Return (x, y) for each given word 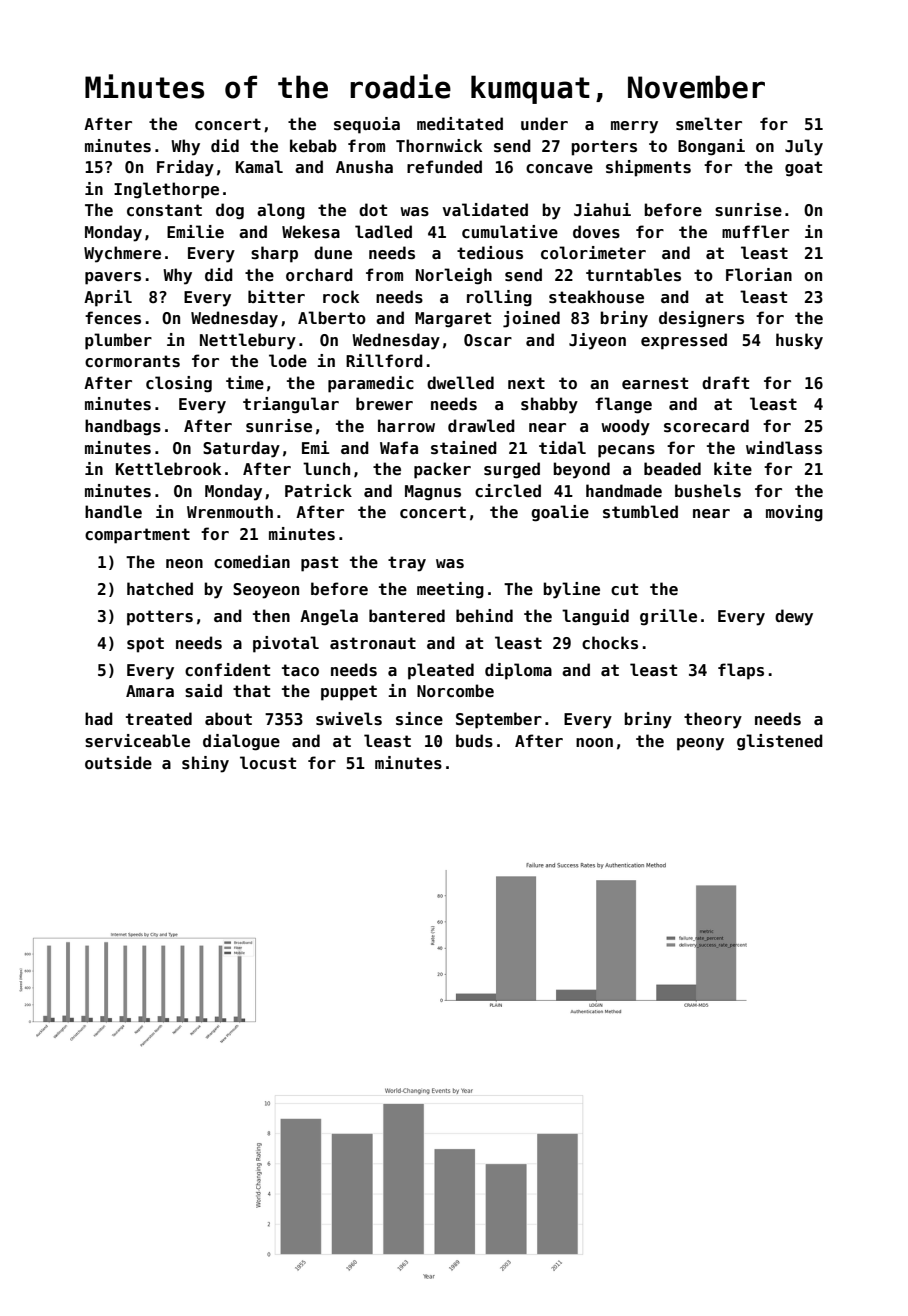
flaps (741, 671)
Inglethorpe (166, 190)
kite (733, 469)
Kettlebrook (168, 469)
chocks (610, 643)
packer (442, 470)
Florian (759, 274)
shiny (205, 764)
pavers (113, 278)
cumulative (510, 232)
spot (145, 645)
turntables (633, 275)
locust (268, 763)
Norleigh (454, 276)
